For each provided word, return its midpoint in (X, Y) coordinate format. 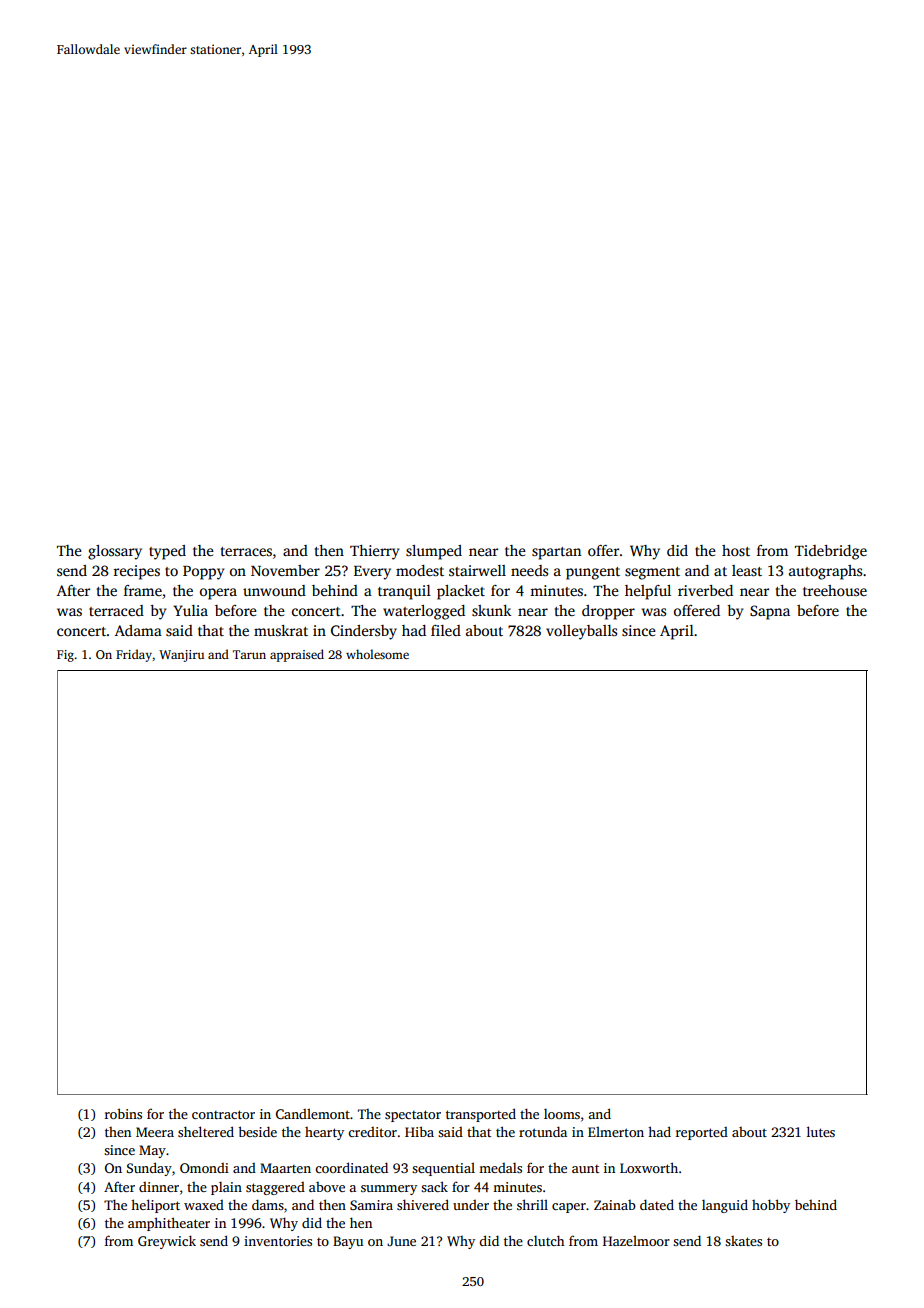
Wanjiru (181, 656)
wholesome (377, 654)
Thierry (374, 552)
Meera (155, 1132)
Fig (65, 656)
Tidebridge (831, 552)
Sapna (770, 612)
